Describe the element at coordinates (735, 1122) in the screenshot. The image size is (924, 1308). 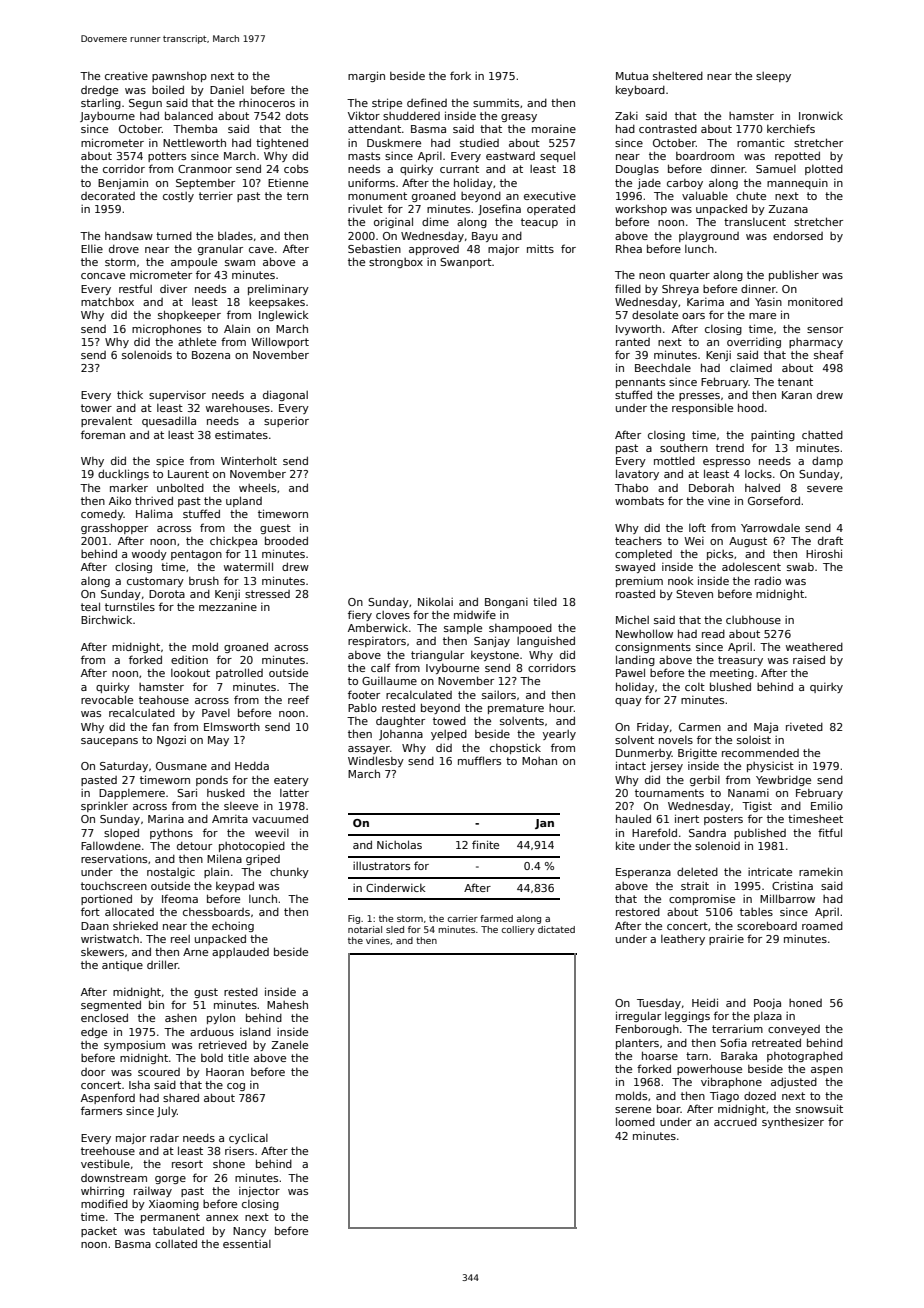
I see `accrued` at that location.
